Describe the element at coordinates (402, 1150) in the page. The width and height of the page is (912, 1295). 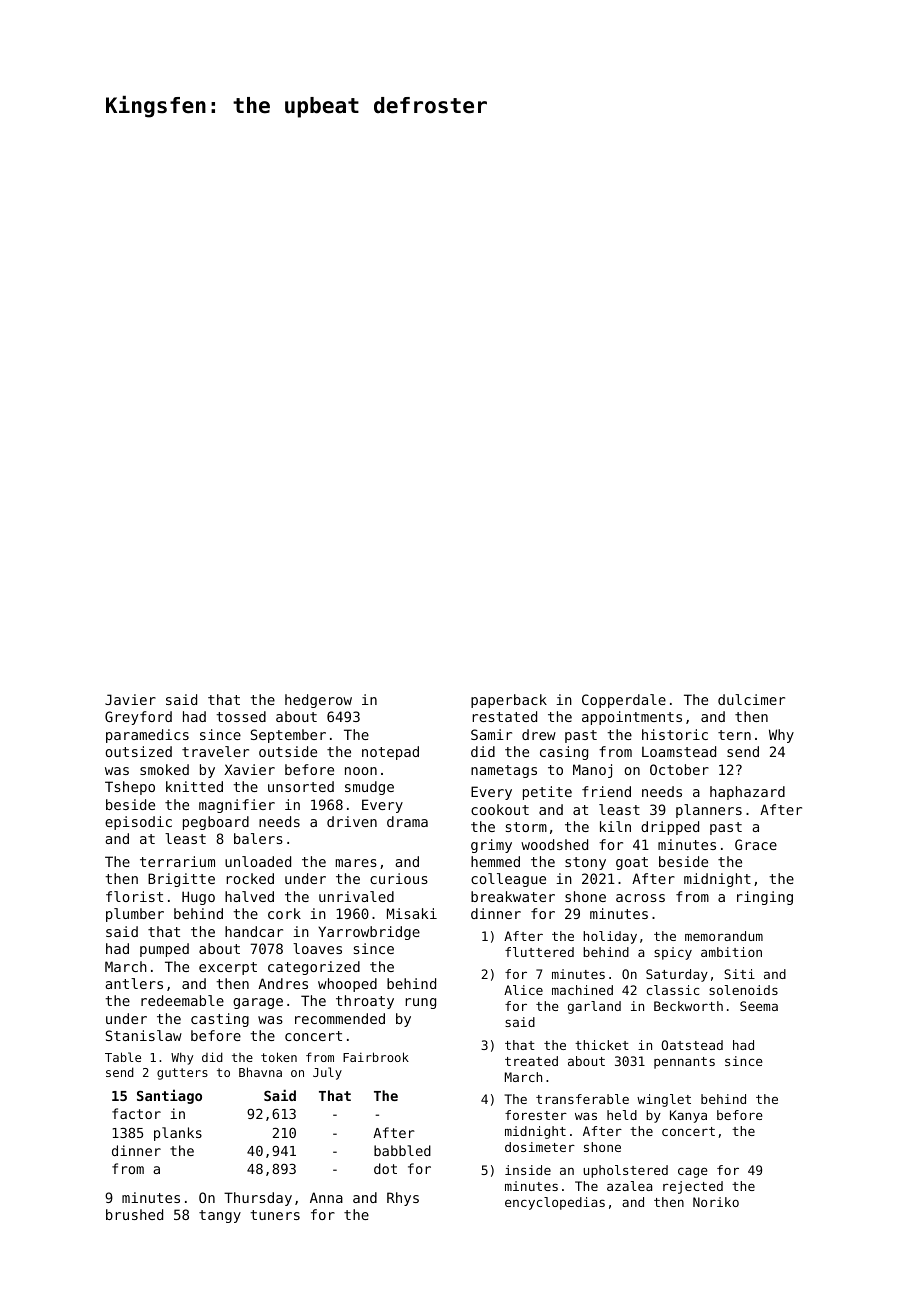
I see `babbled` at that location.
